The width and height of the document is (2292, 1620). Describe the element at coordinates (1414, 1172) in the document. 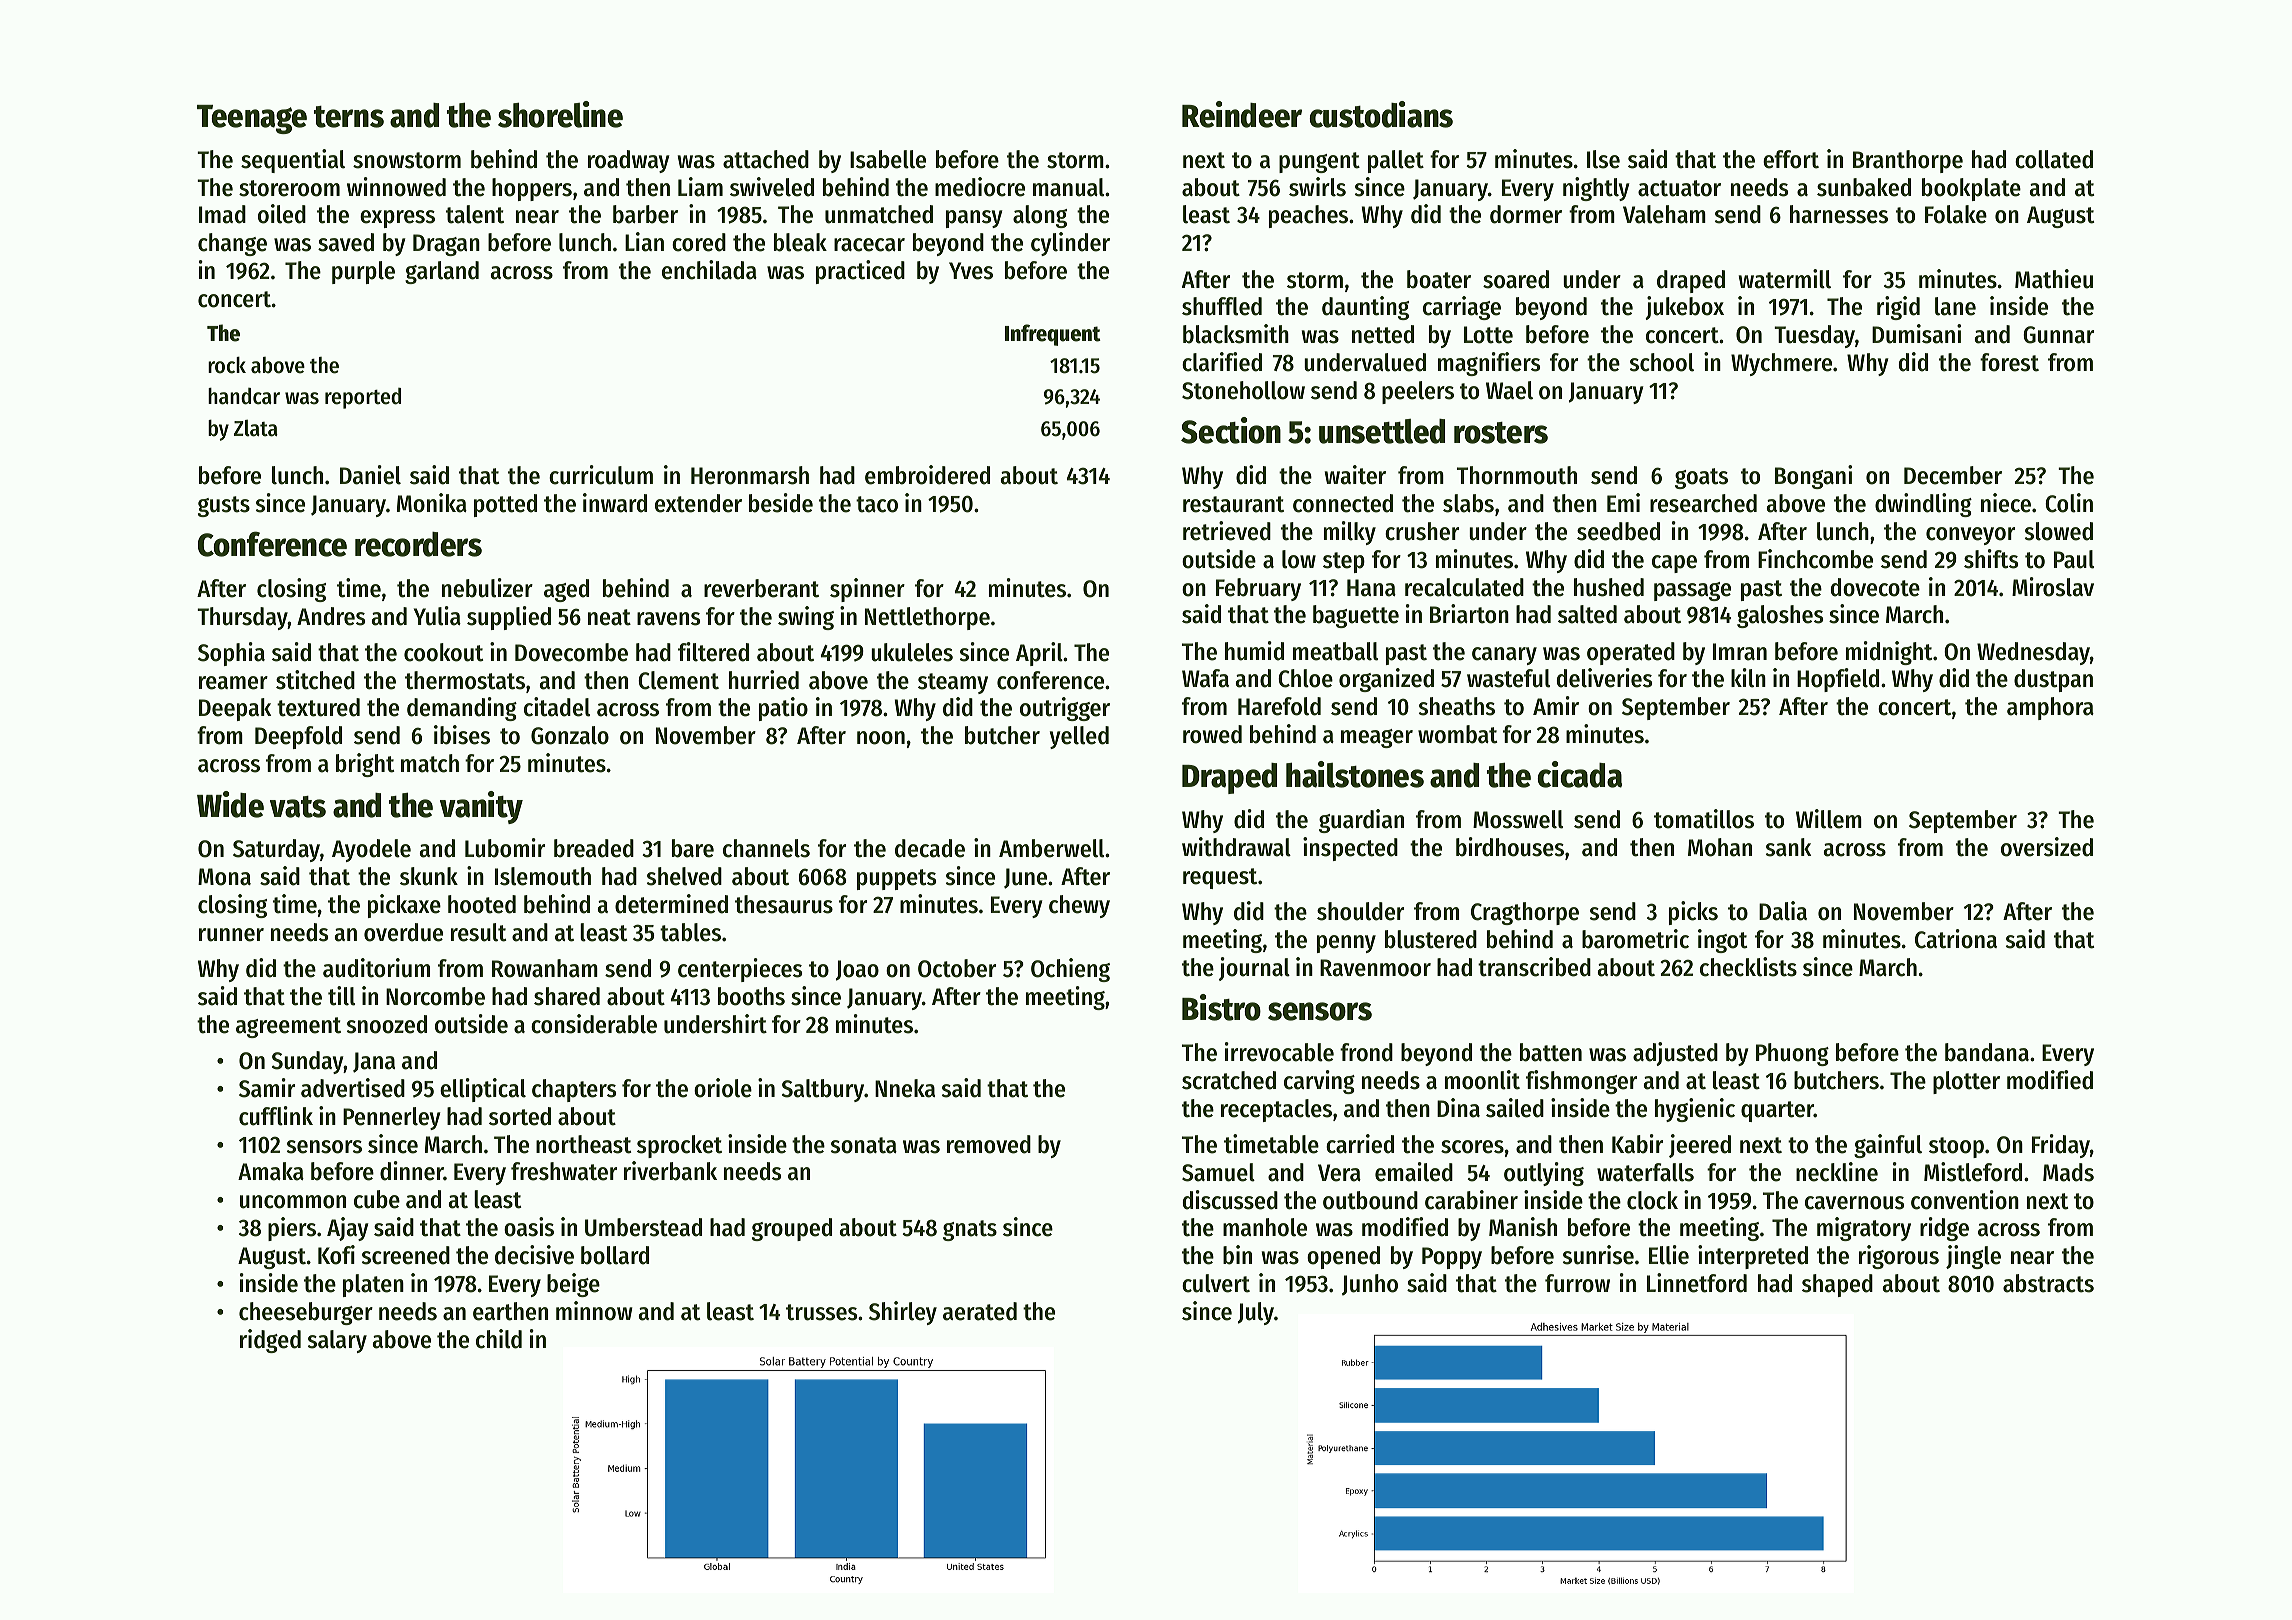

I see `emailed` at that location.
